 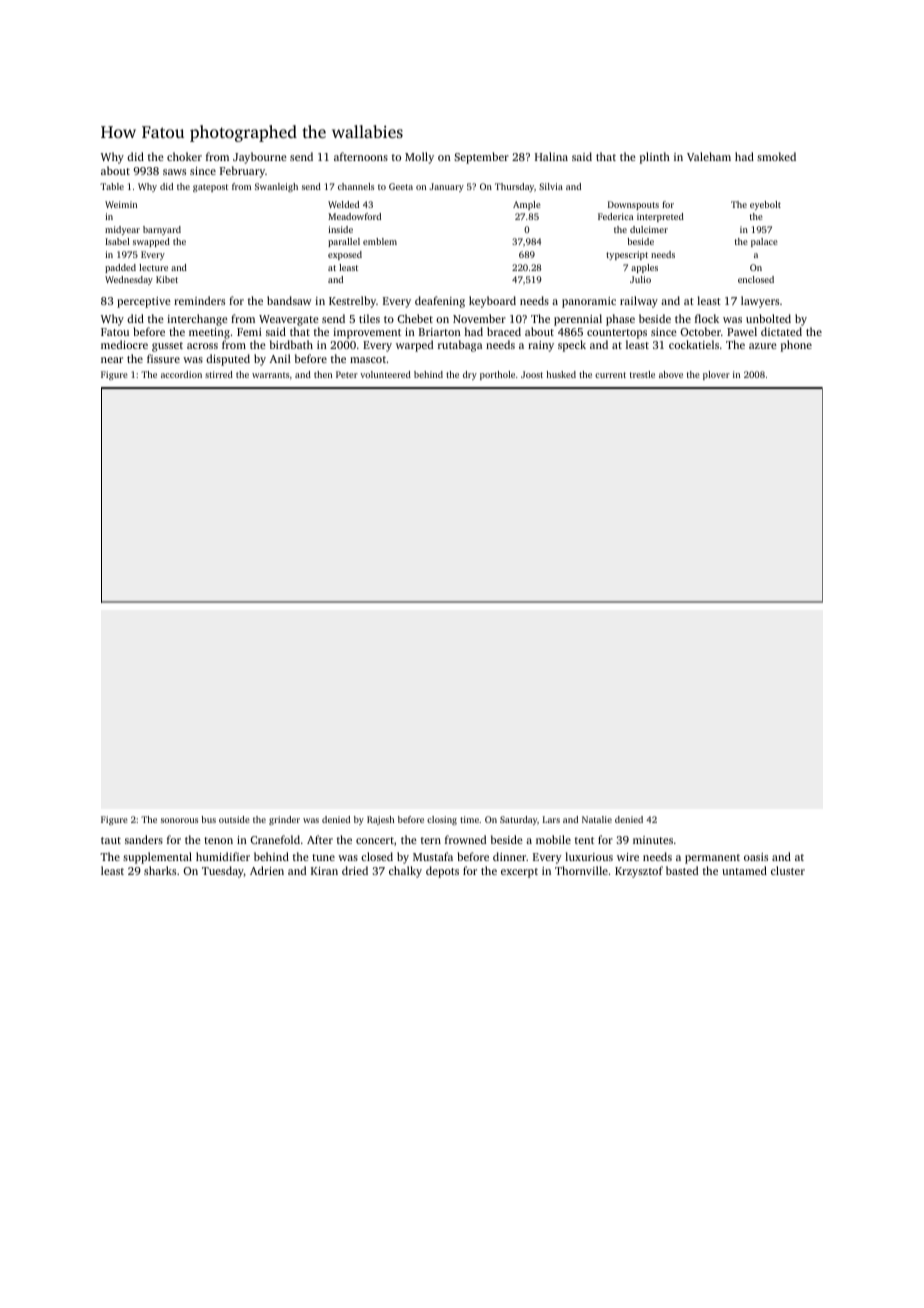 I want to click on Peter, so click(x=347, y=374).
